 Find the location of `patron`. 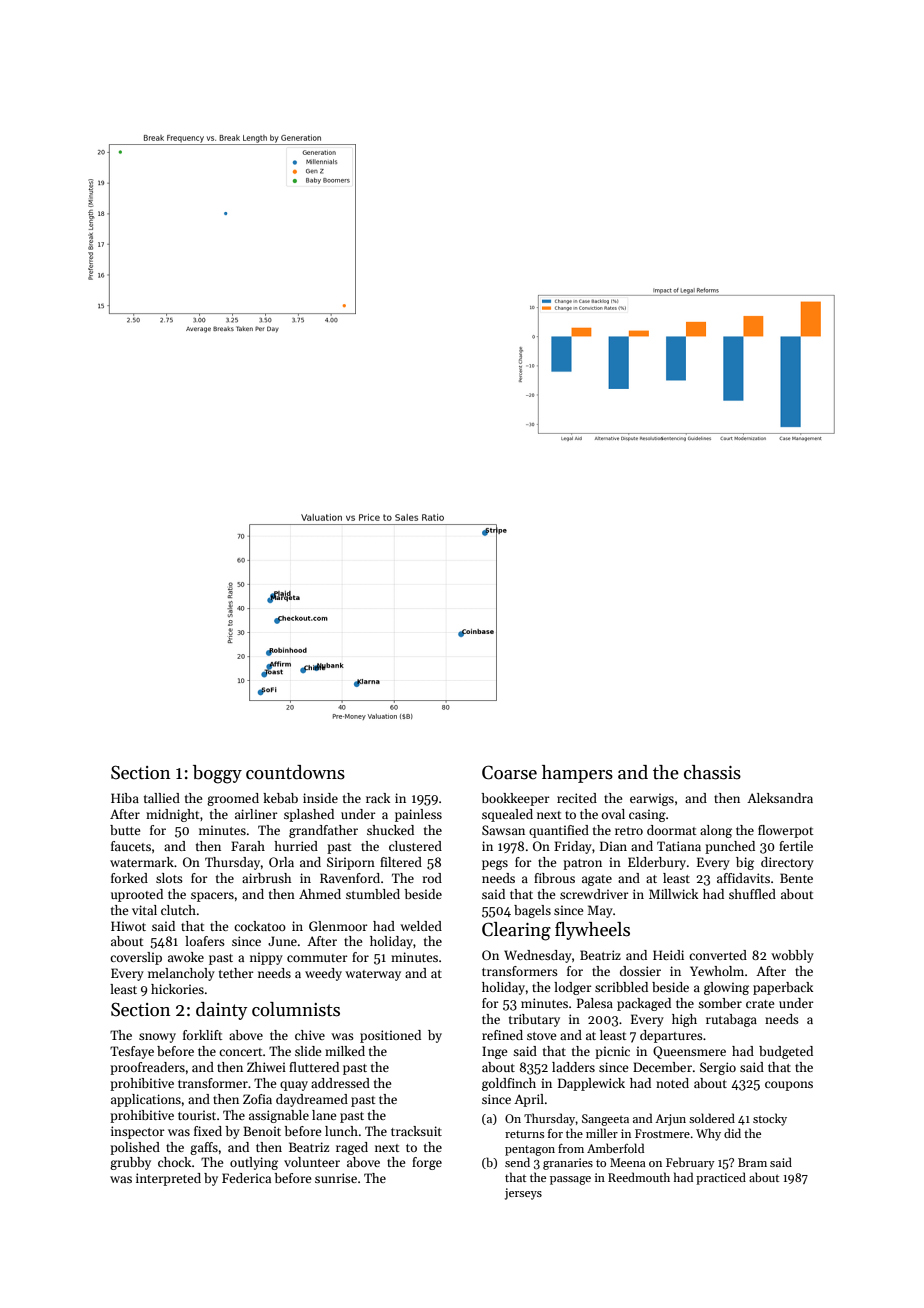

patron is located at coordinates (582, 864).
